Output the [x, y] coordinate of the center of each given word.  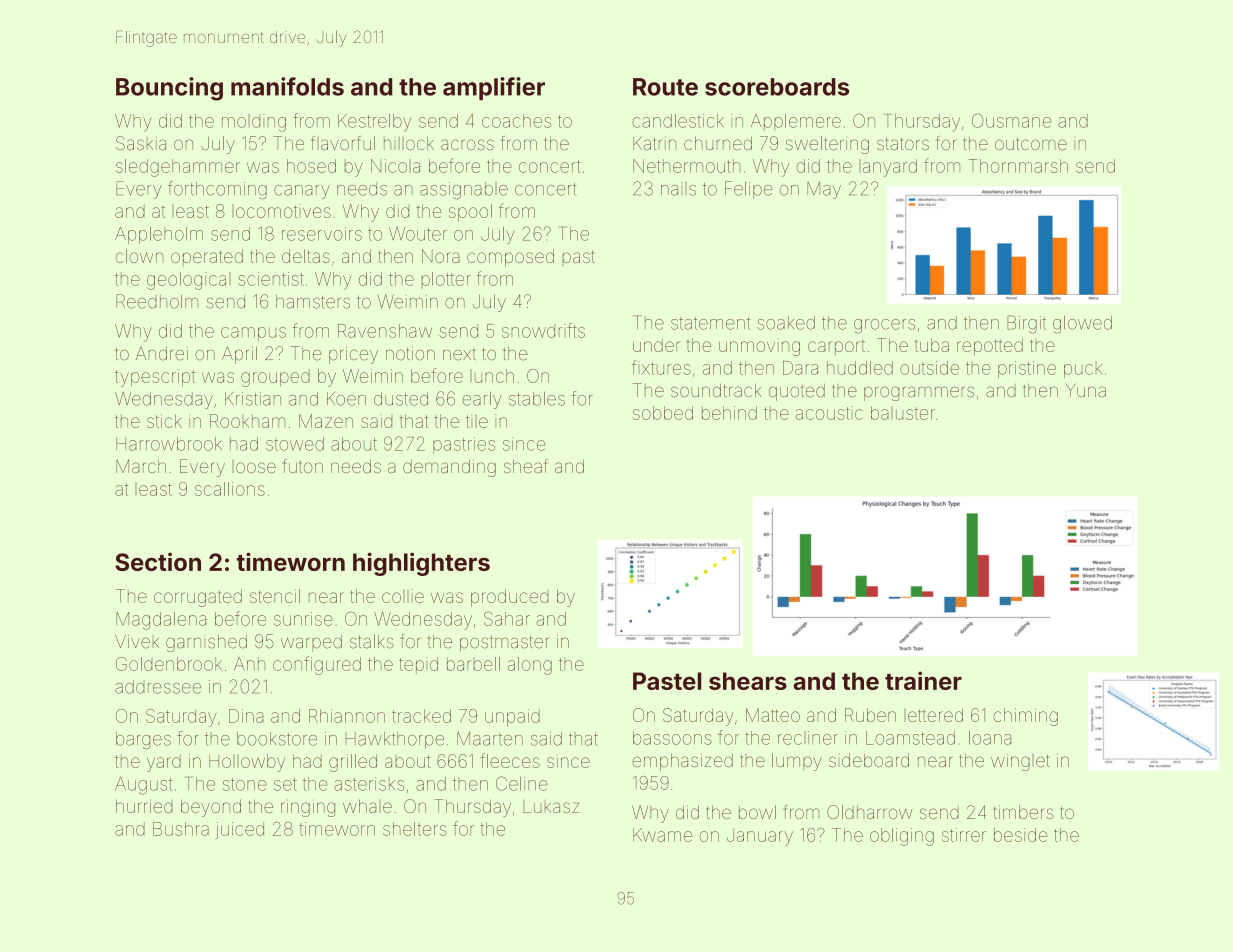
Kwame [662, 835]
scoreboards [777, 87]
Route [665, 87]
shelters [415, 829]
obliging [902, 837]
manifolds [287, 86]
